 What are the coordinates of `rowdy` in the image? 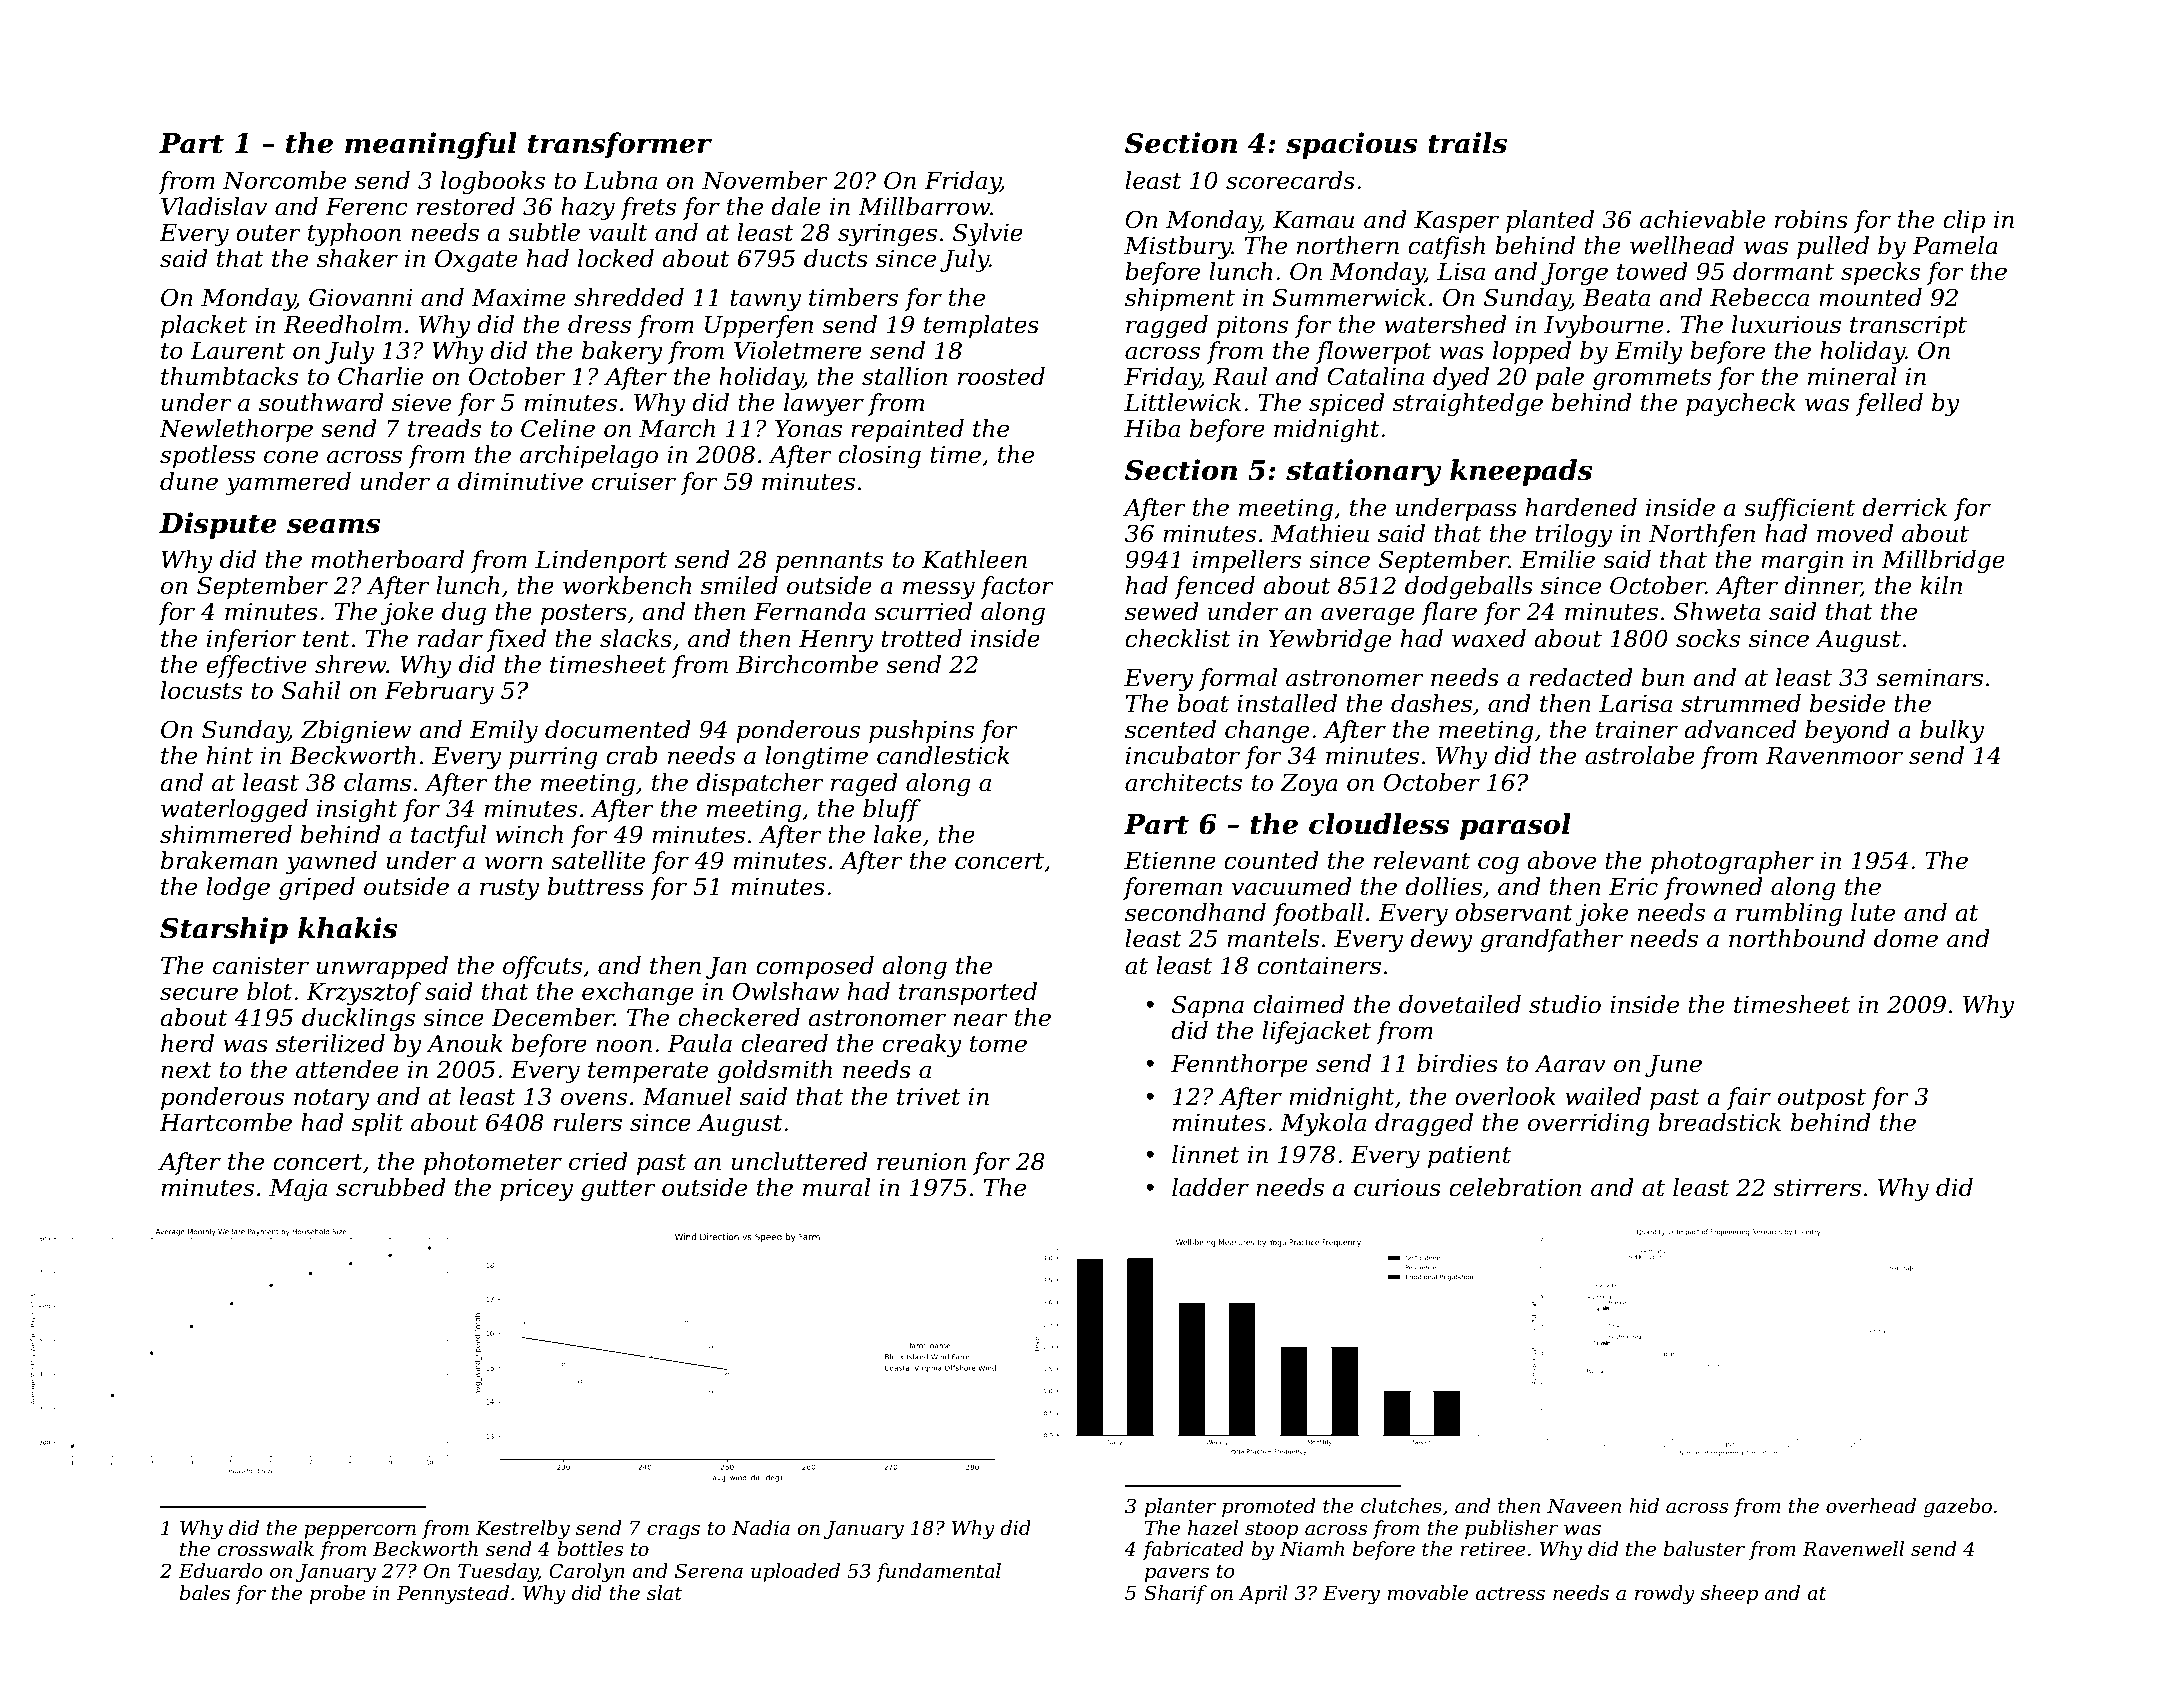 It's located at (1665, 1595).
